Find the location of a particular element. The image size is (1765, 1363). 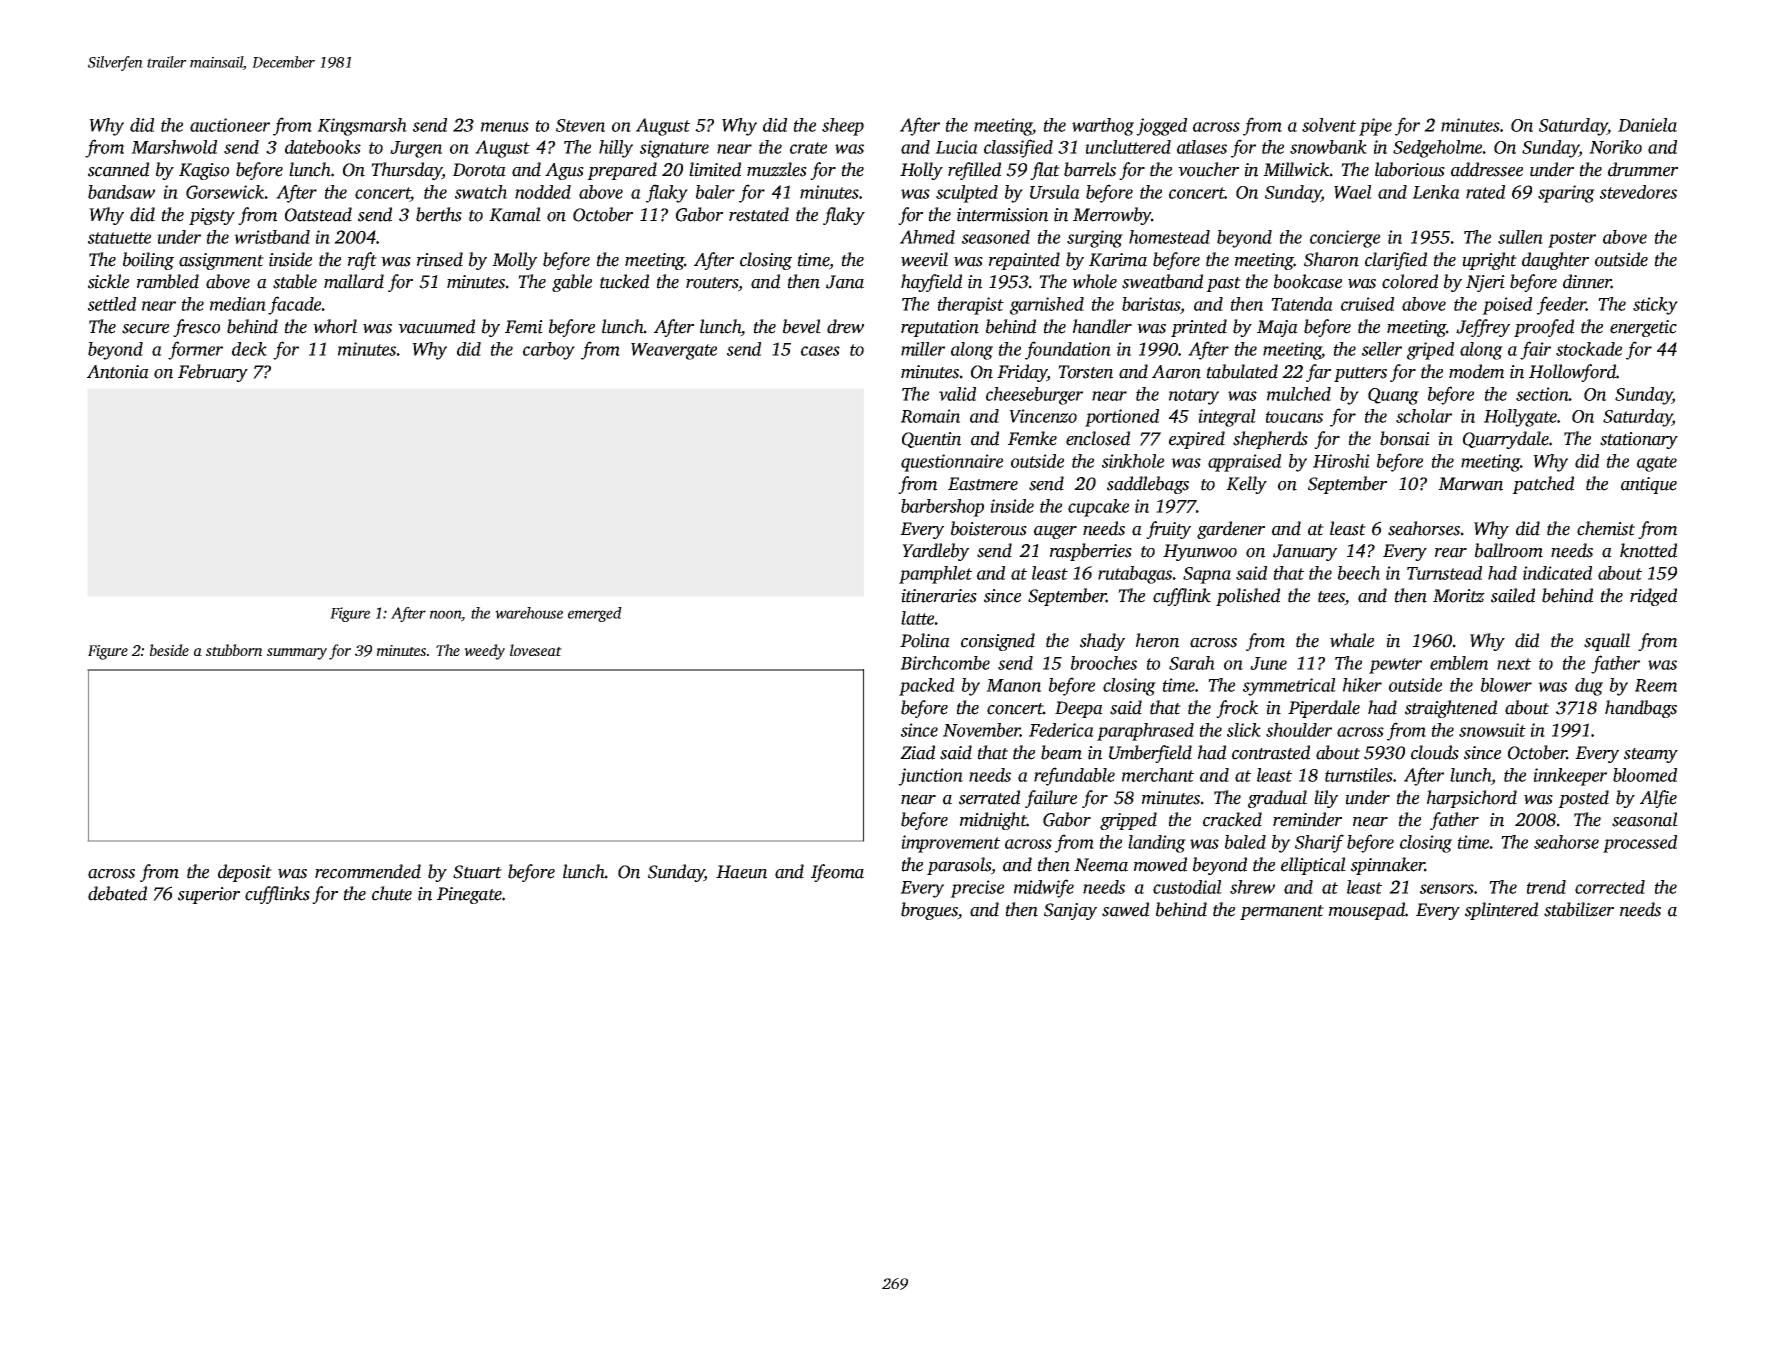

Stuart is located at coordinates (477, 872).
